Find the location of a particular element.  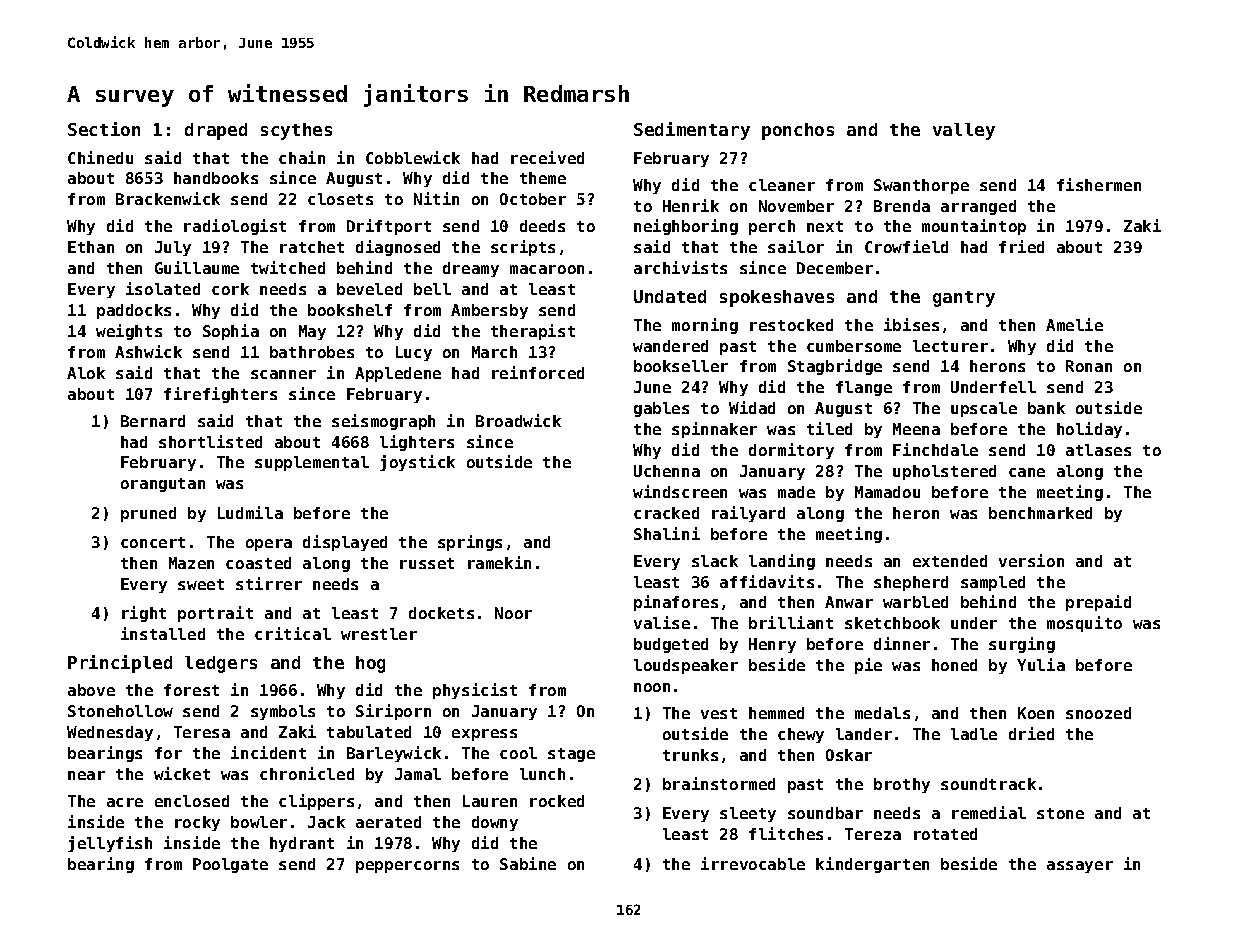

bowler is located at coordinates (259, 822).
